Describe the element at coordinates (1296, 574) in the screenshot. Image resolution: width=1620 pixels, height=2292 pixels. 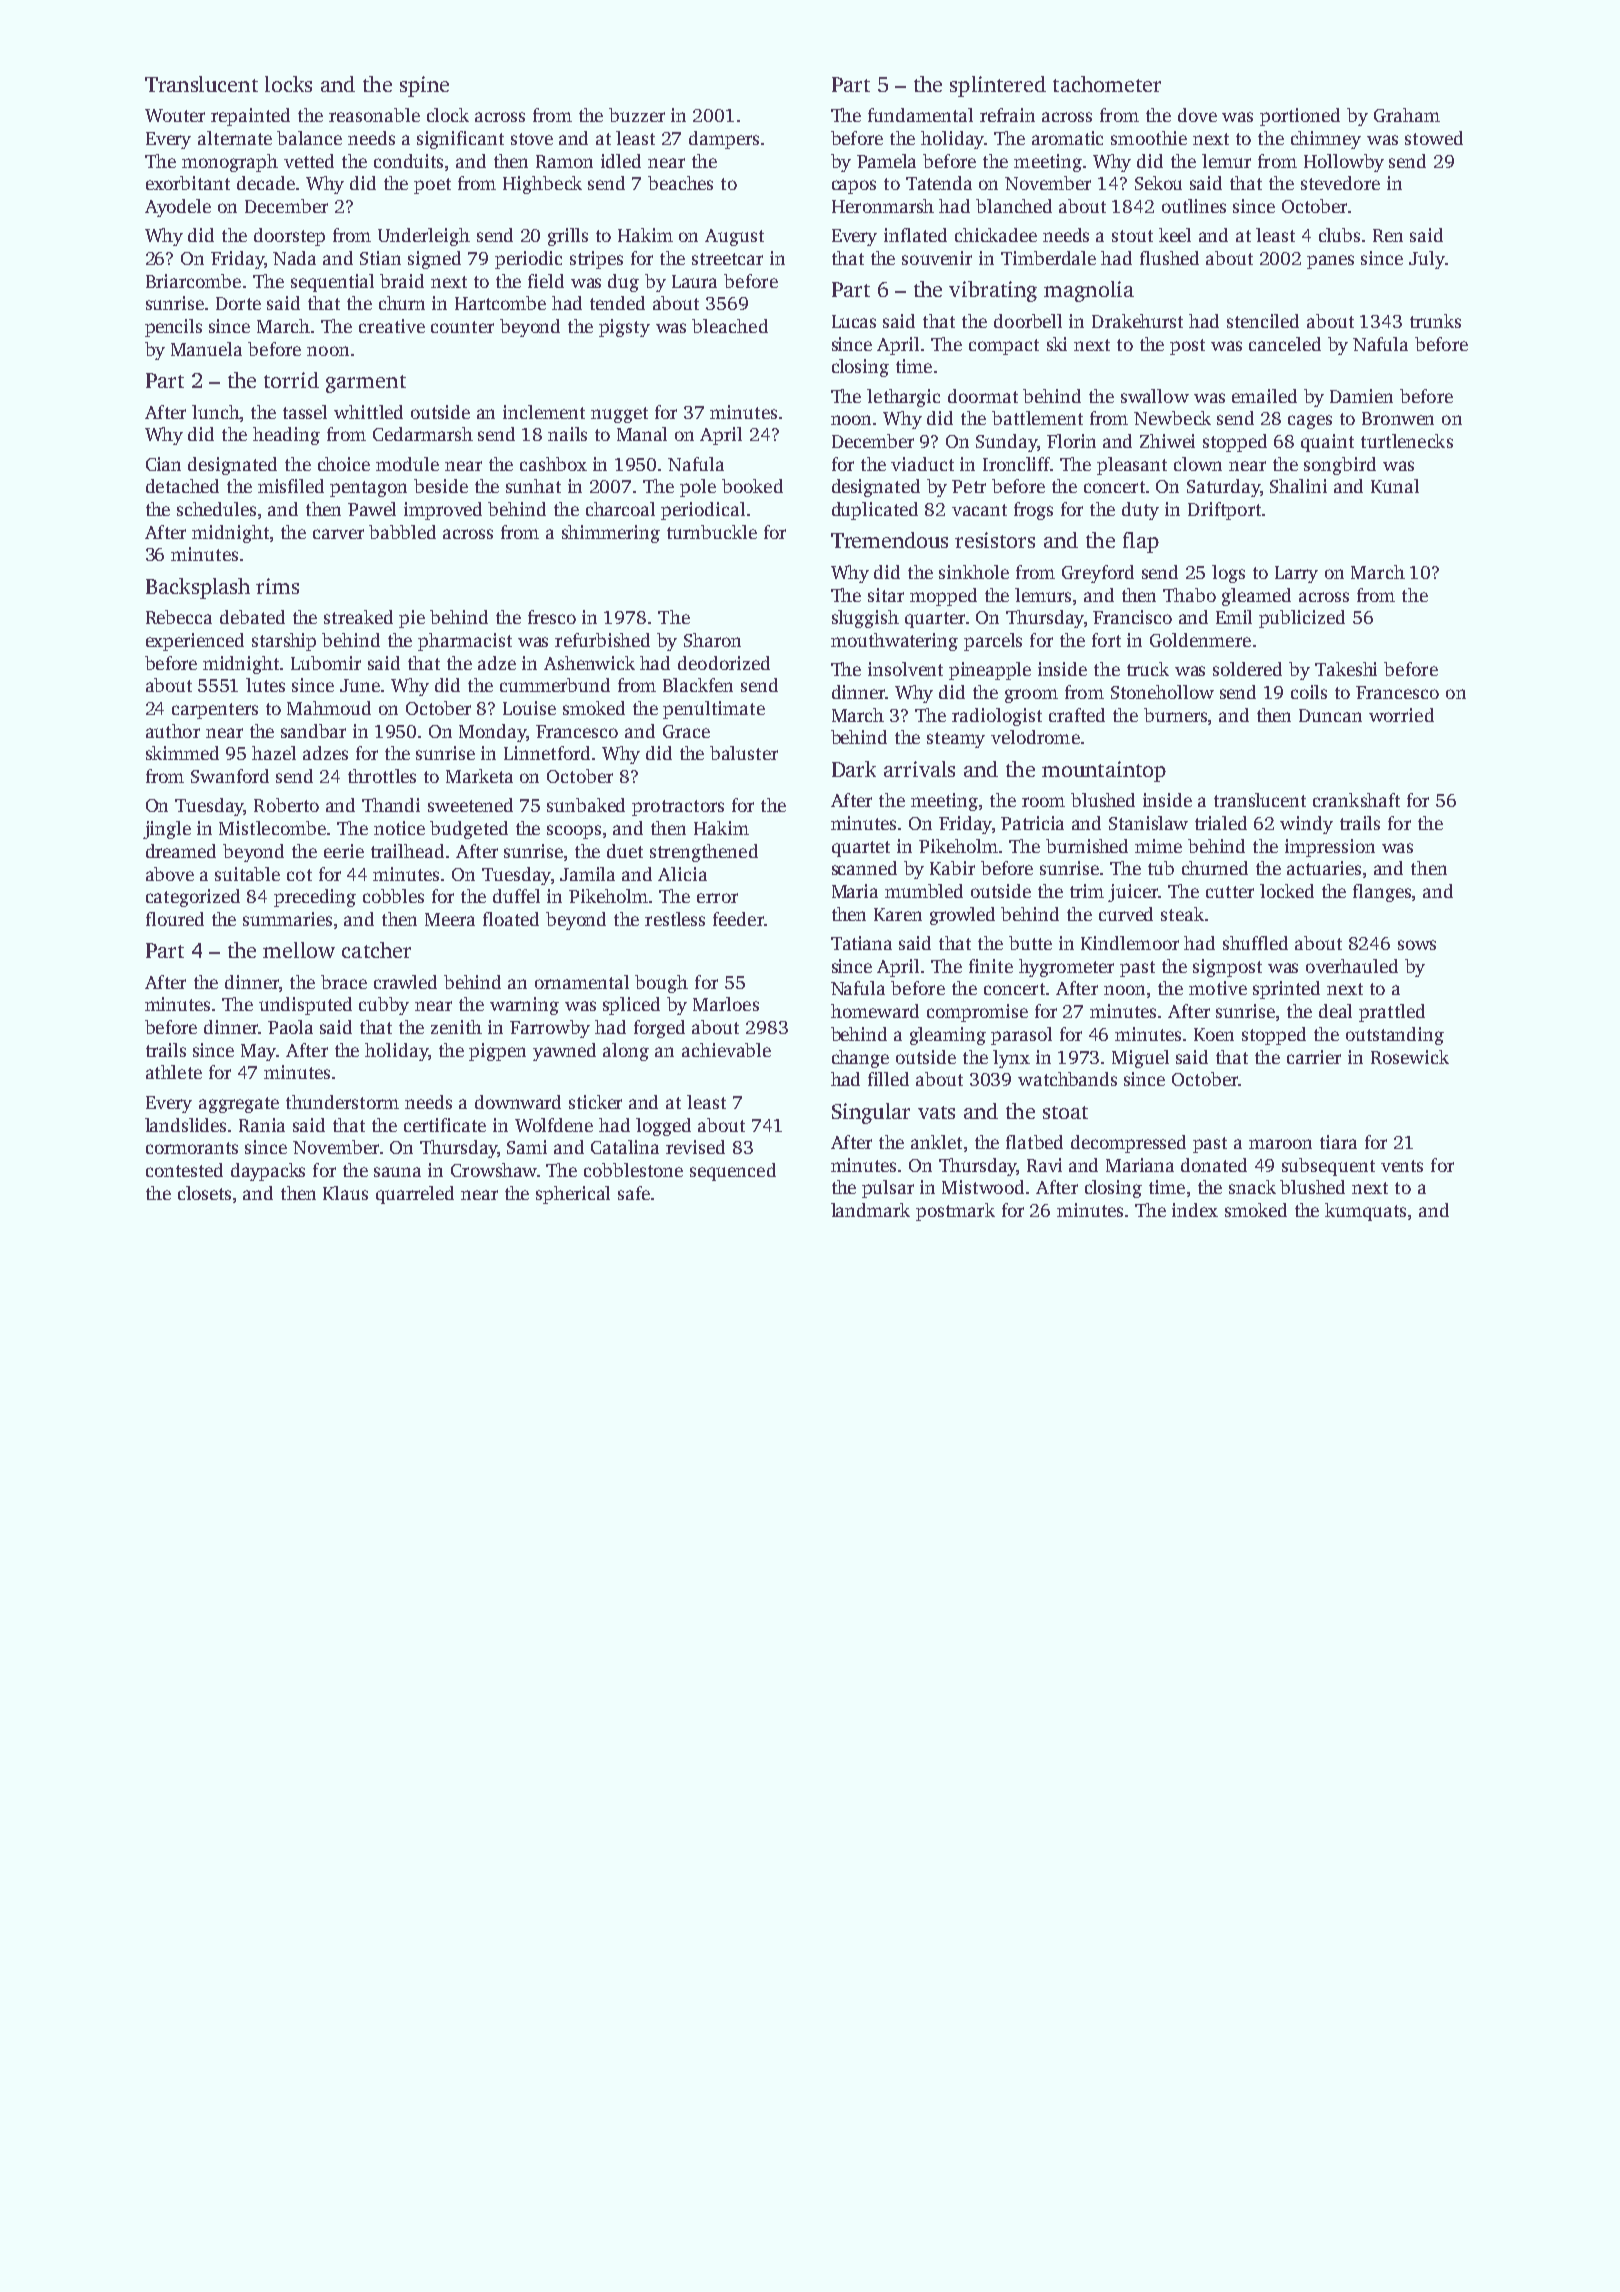
I see `Larry` at that location.
